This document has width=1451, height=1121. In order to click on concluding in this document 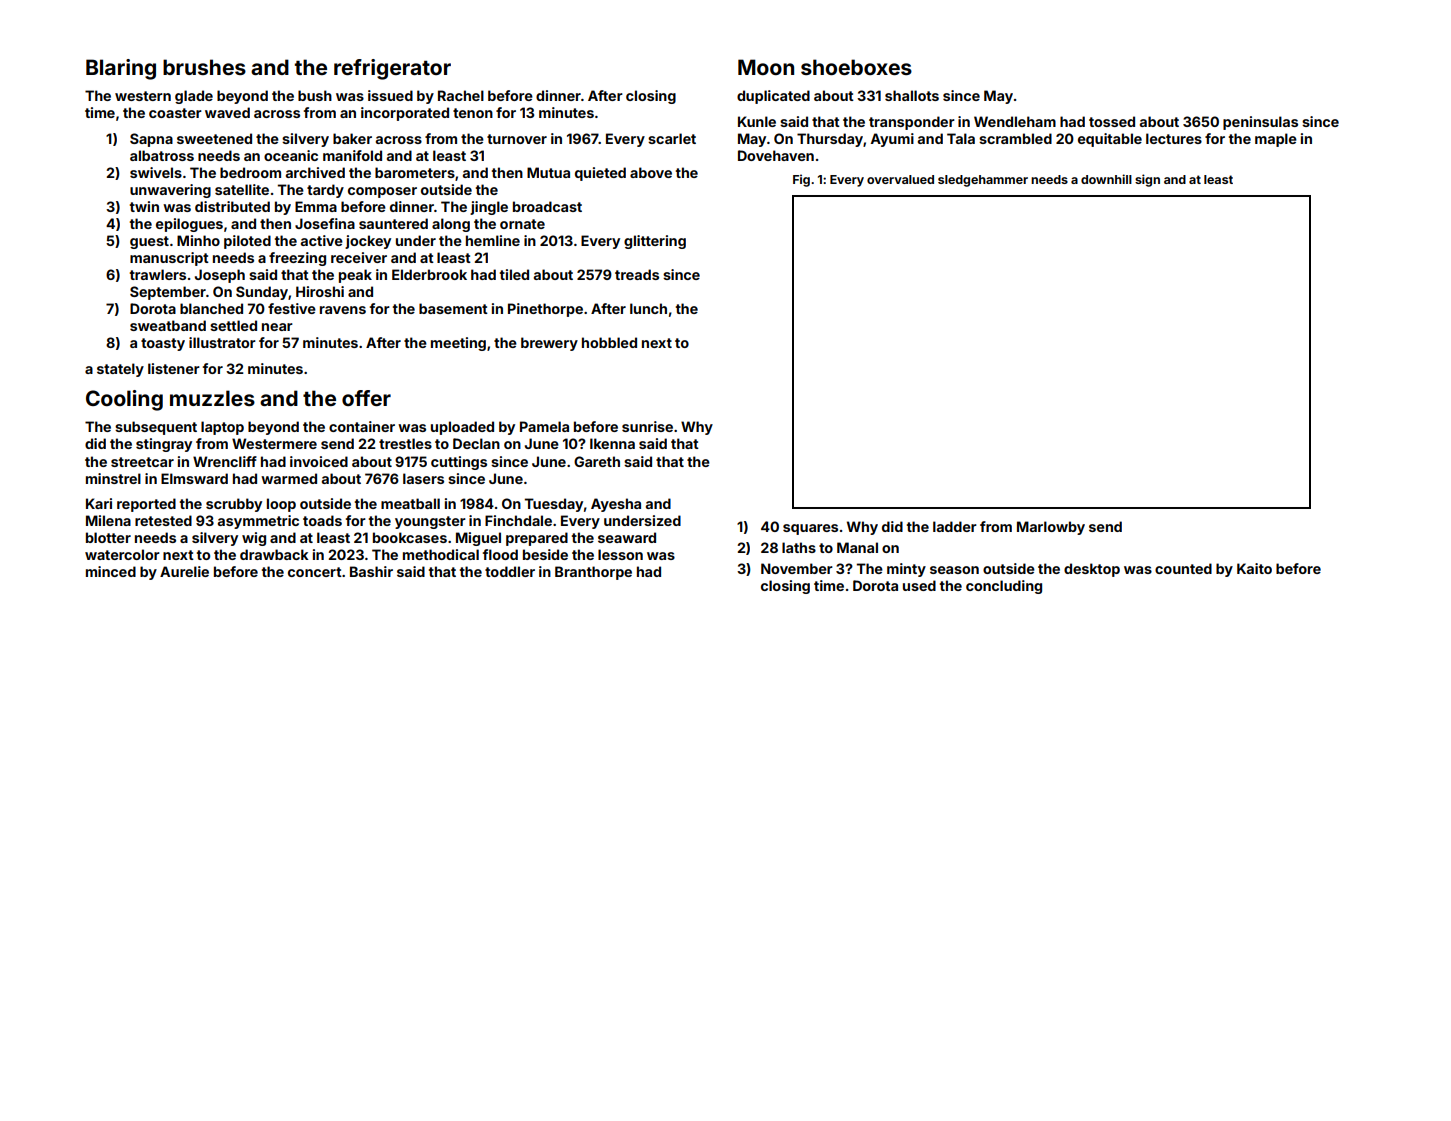, I will do `click(1004, 587)`.
